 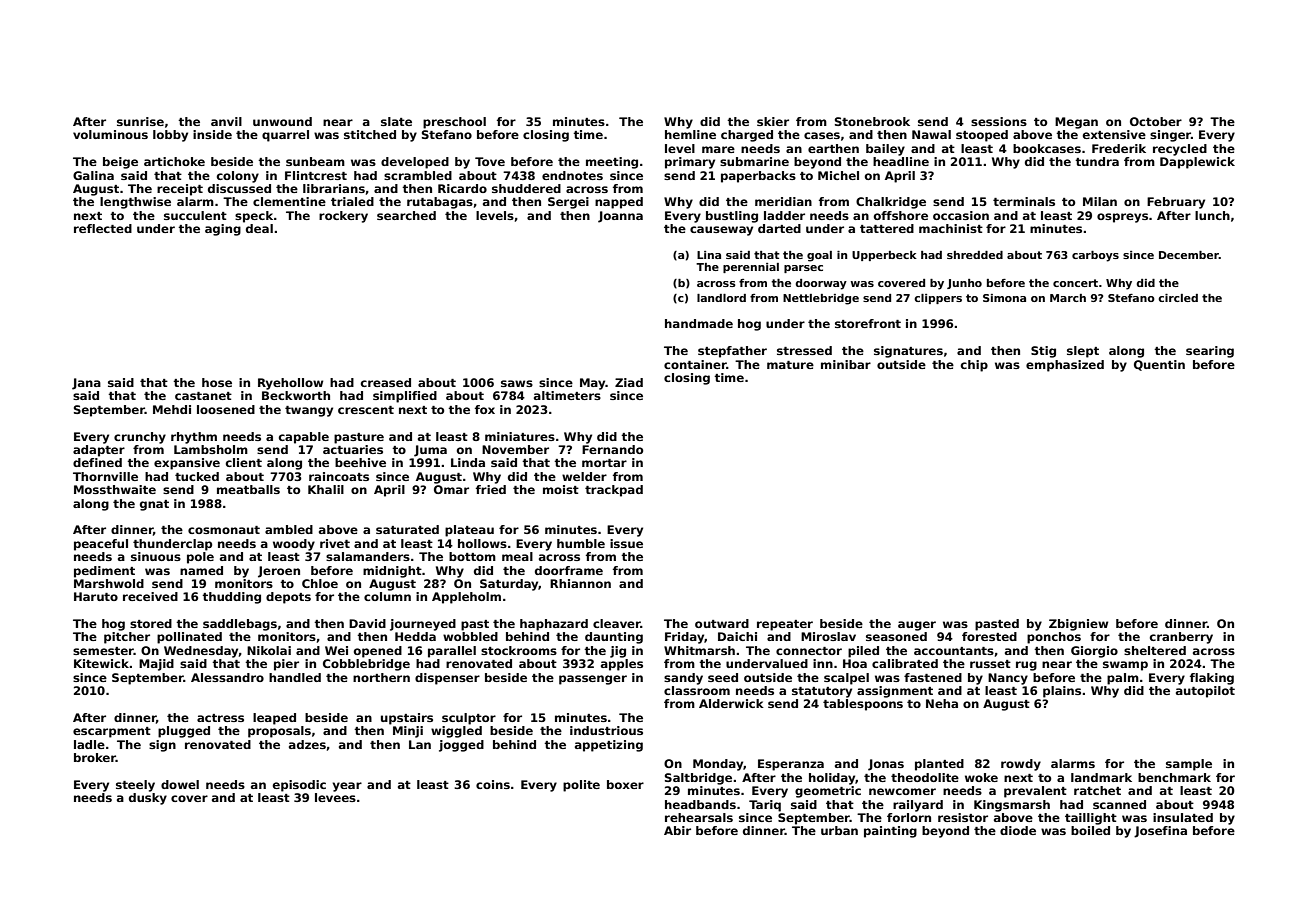 What do you see at coordinates (1021, 765) in the screenshot?
I see `rowdy` at bounding box center [1021, 765].
